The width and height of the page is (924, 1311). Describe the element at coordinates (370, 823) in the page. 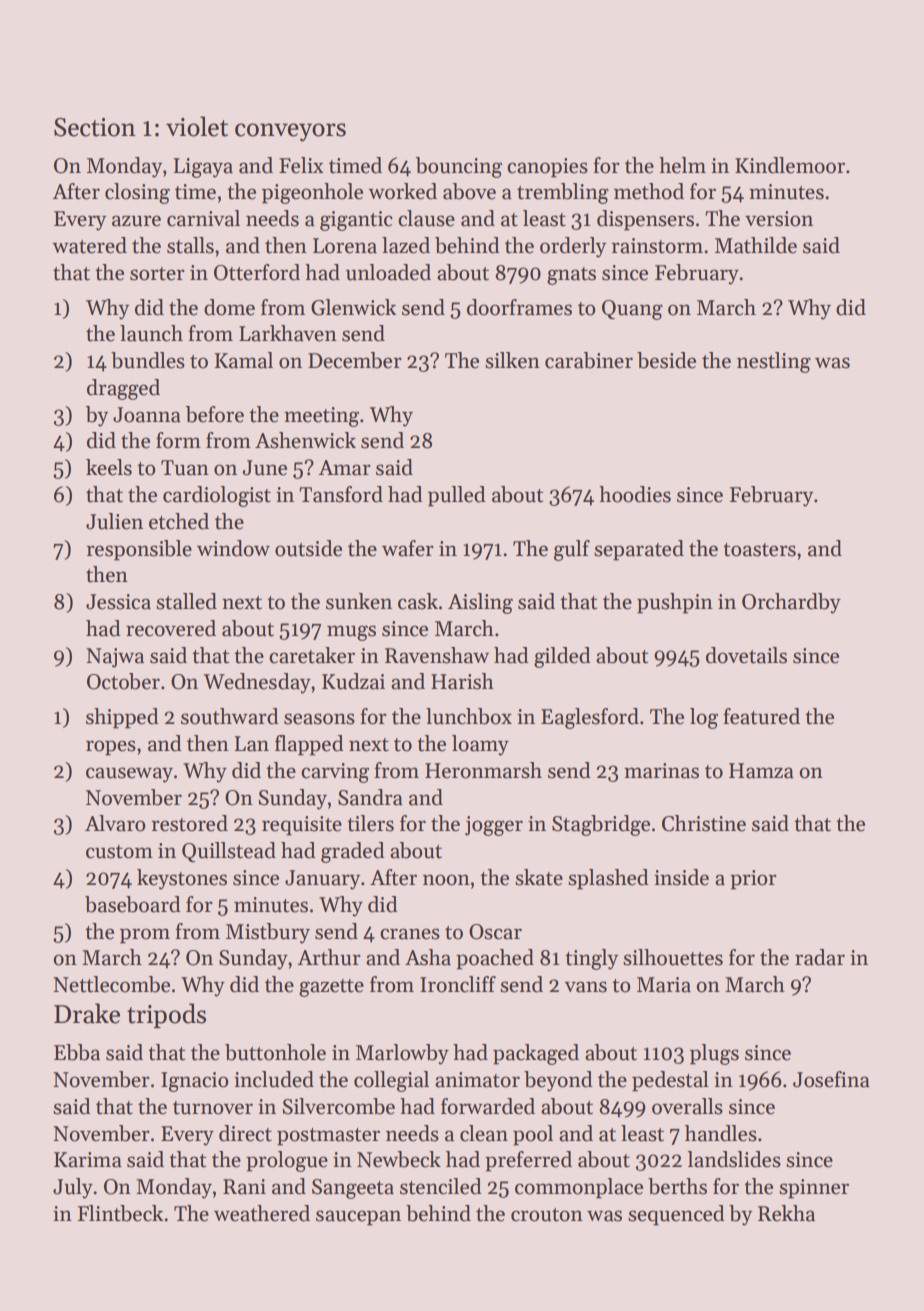

I see `tilers` at that location.
